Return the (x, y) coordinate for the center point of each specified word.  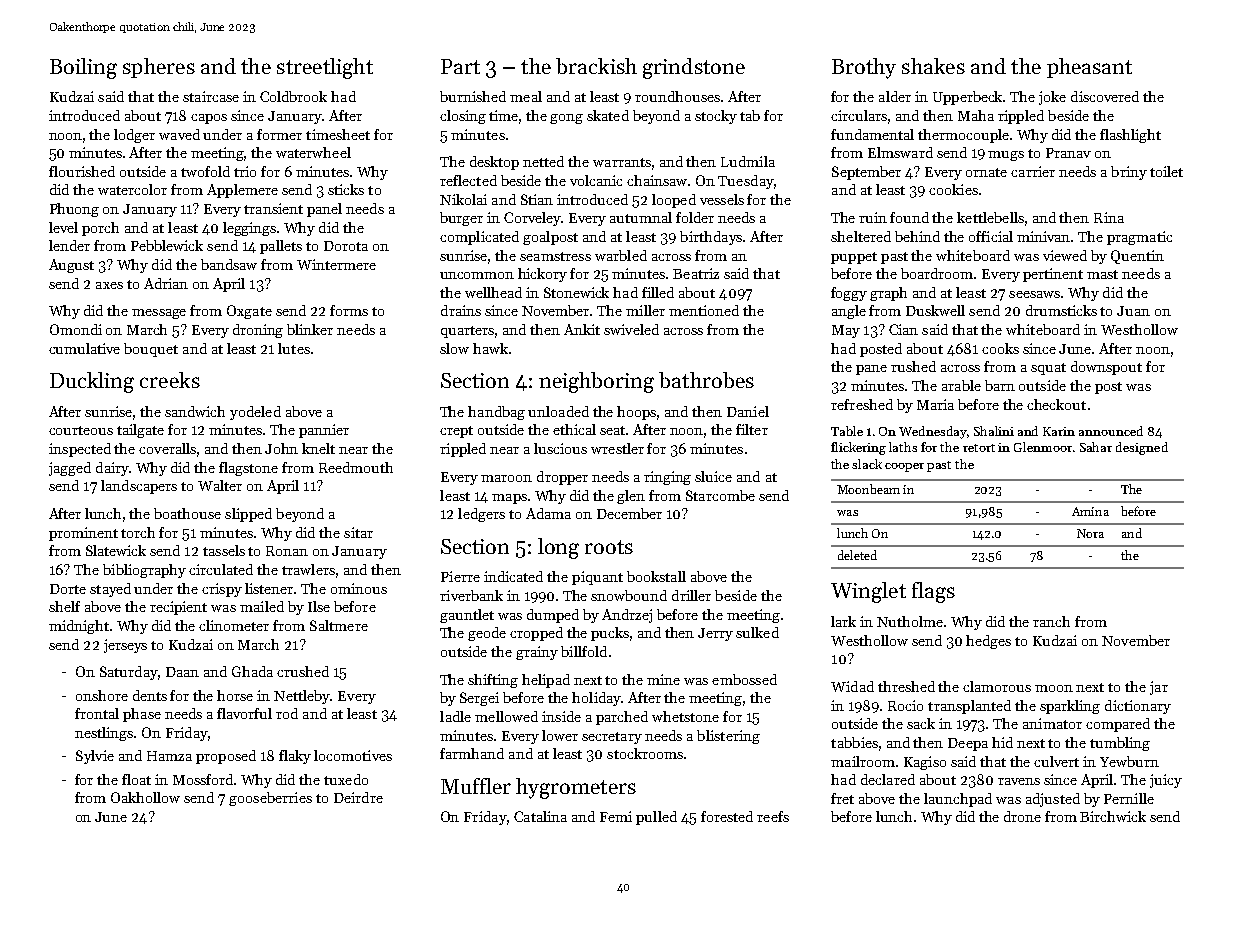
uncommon (477, 275)
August (71, 266)
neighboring (596, 382)
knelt (318, 448)
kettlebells (990, 217)
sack (921, 723)
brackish (596, 66)
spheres (159, 68)
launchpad (958, 800)
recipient (178, 608)
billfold (584, 651)
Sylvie (95, 757)
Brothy (864, 68)
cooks (1000, 348)
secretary (612, 738)
